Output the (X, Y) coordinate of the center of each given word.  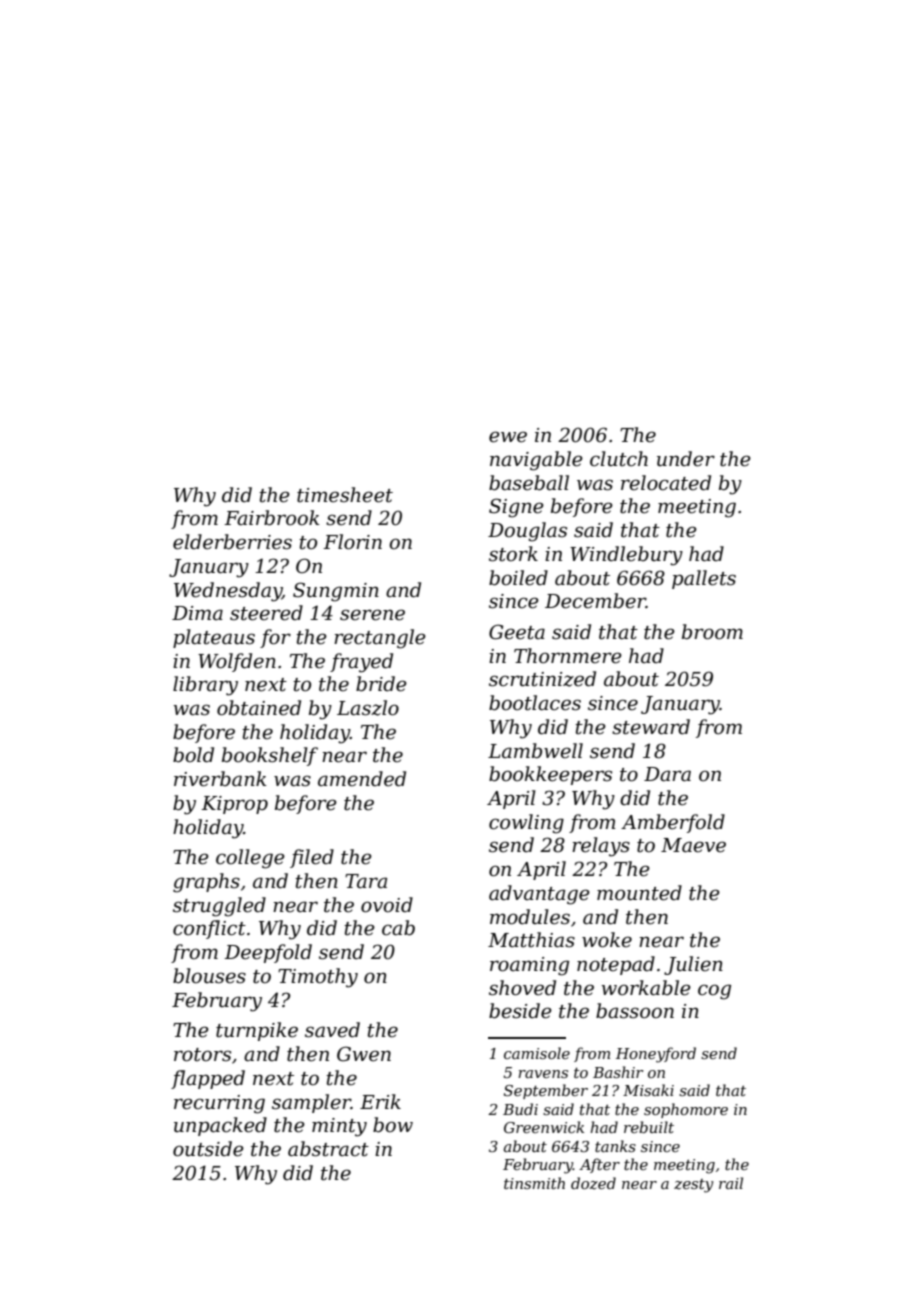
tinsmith (534, 1183)
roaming (529, 966)
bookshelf (270, 756)
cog (714, 992)
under (686, 459)
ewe (508, 437)
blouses (209, 976)
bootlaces (535, 703)
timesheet (345, 495)
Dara (667, 774)
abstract (328, 1149)
